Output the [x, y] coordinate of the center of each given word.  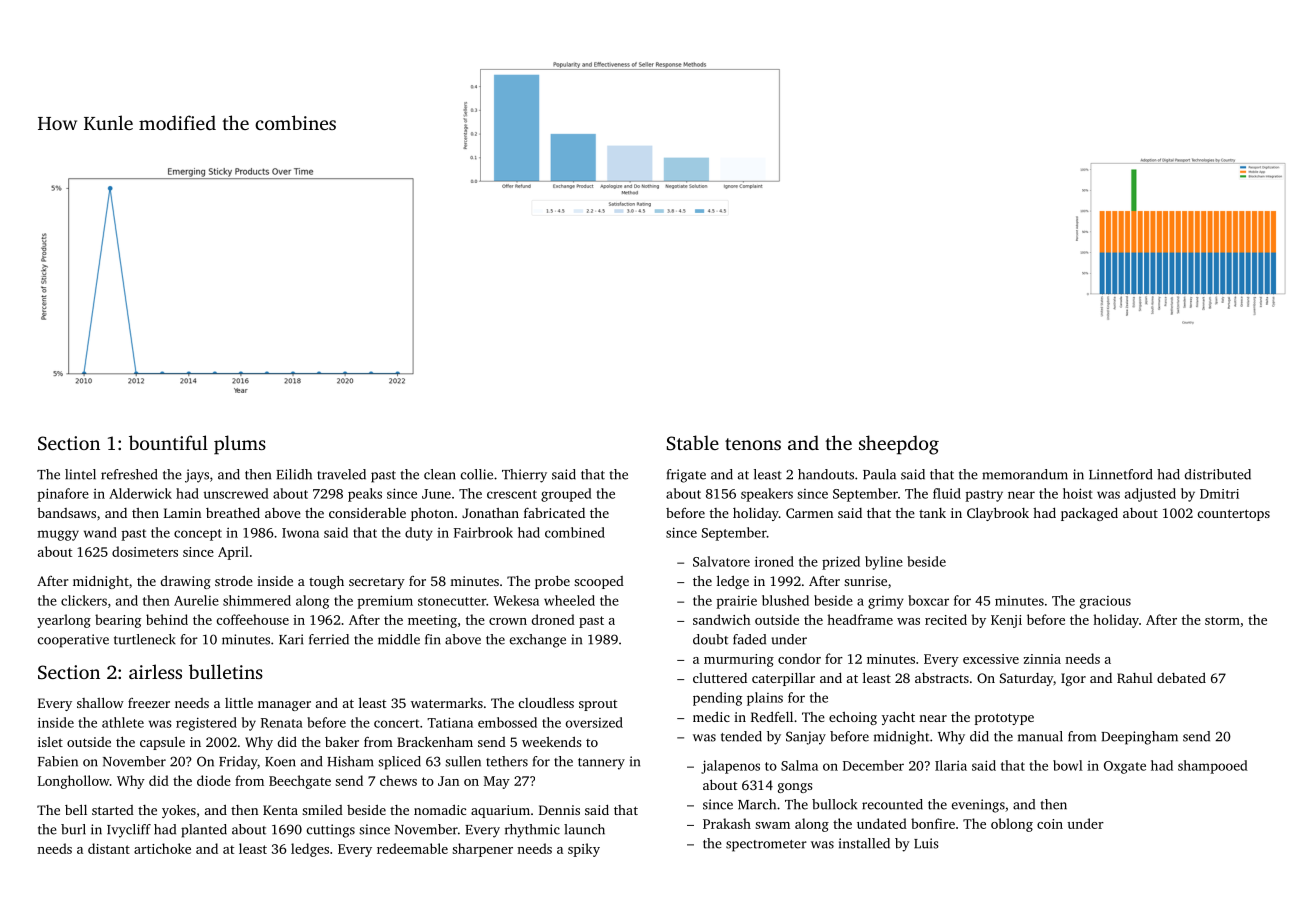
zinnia [1042, 659]
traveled [341, 474]
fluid [947, 493]
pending [717, 699]
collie [477, 474]
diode [214, 780]
